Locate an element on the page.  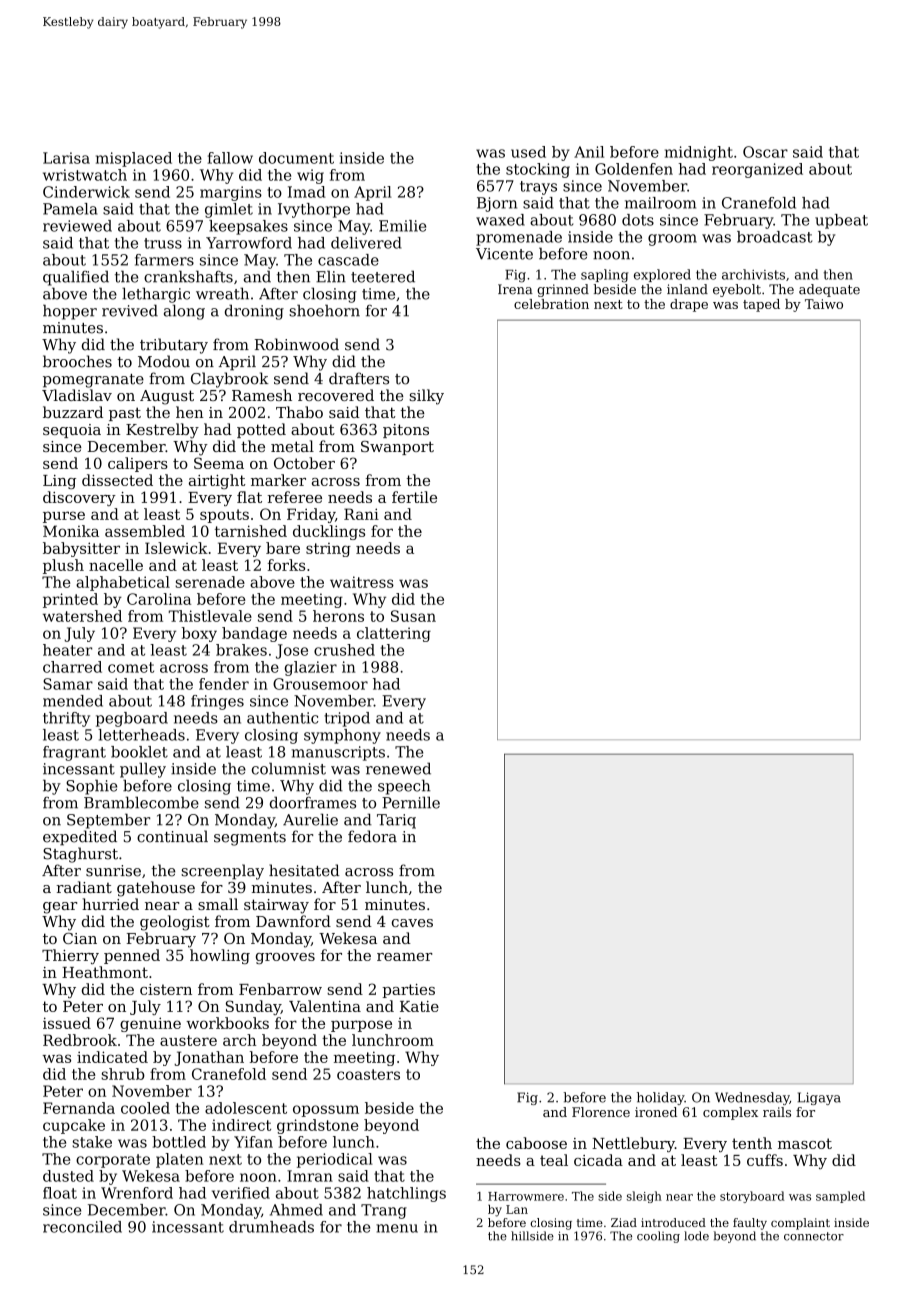
clattering is located at coordinates (394, 634).
